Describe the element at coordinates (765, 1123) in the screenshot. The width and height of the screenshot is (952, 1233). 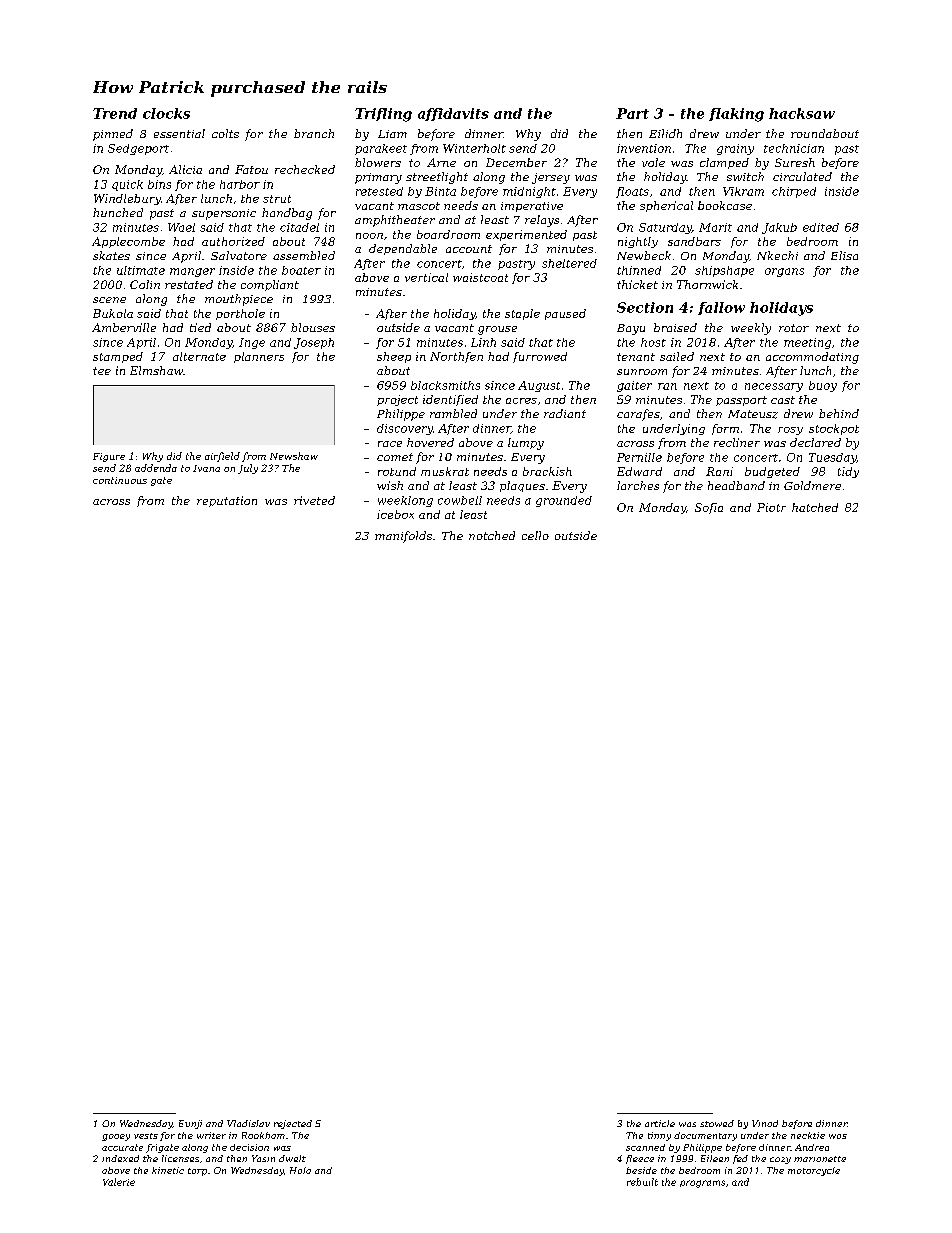
I see `Vinod` at that location.
